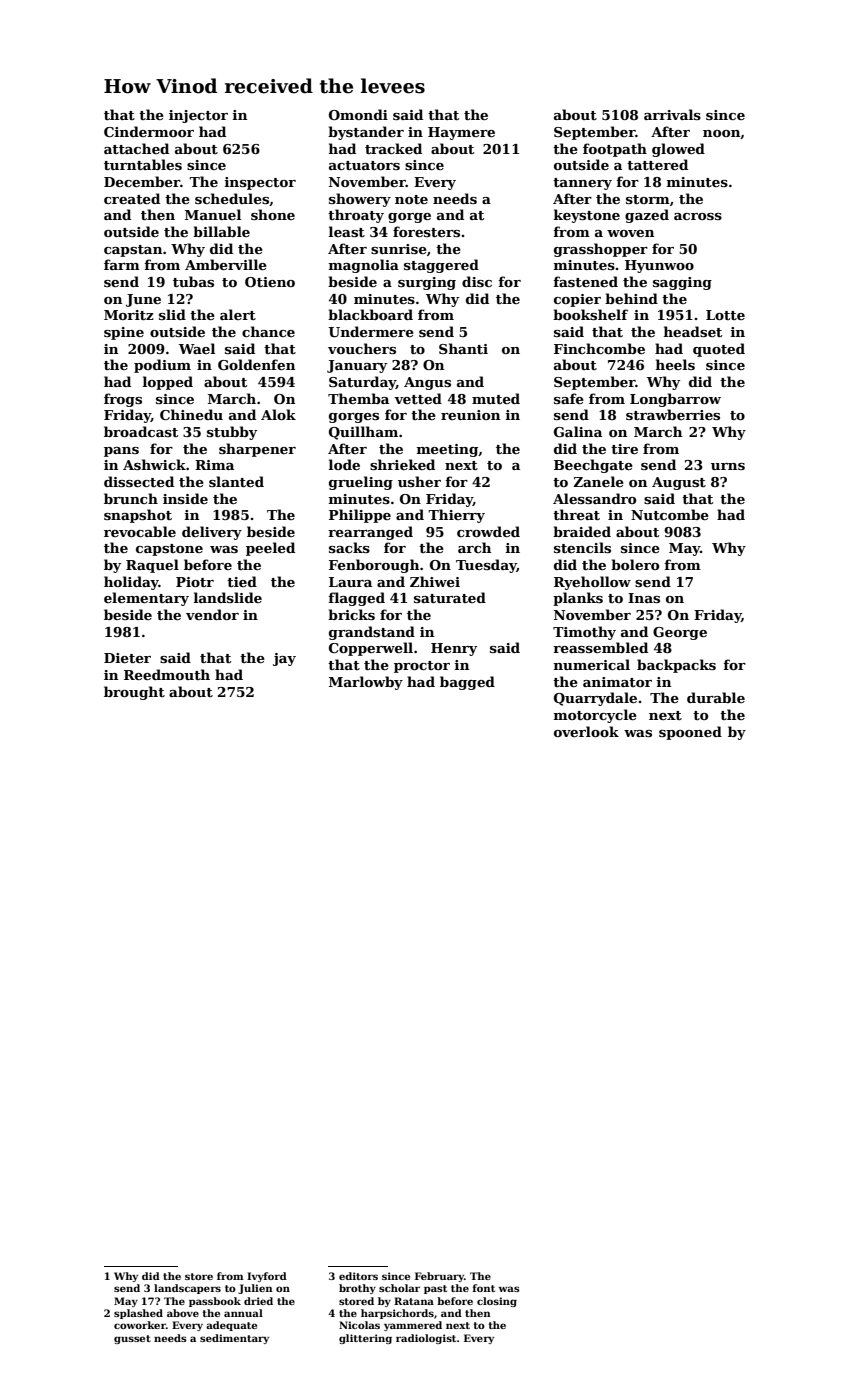  Describe the element at coordinates (366, 683) in the screenshot. I see `Marlowby` at that location.
